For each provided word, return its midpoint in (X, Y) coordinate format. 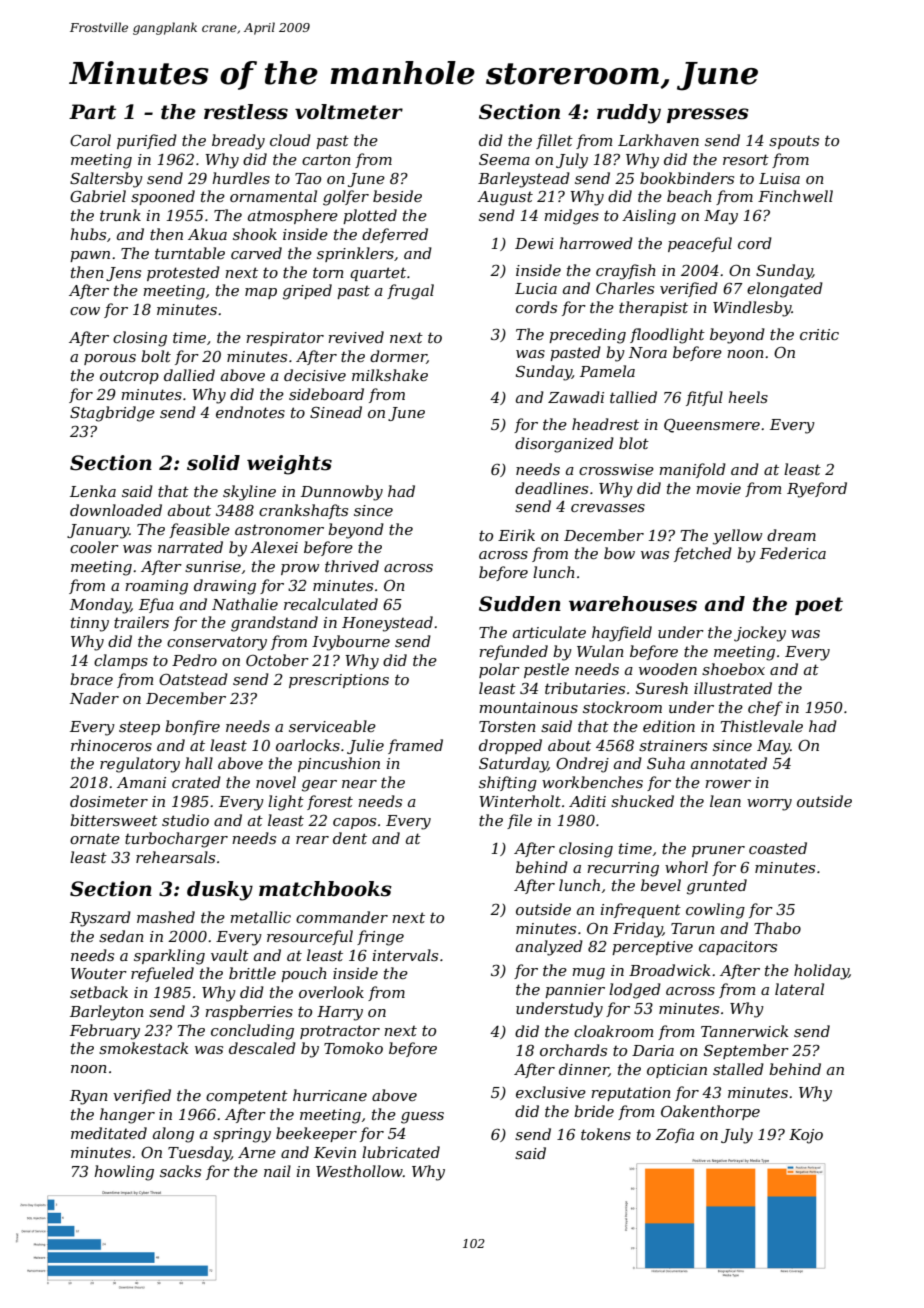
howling (124, 1173)
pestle (546, 670)
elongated (785, 290)
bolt (156, 356)
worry (769, 805)
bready (238, 142)
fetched (703, 554)
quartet (378, 274)
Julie (365, 746)
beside (397, 196)
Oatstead (193, 679)
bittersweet (114, 820)
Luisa (779, 178)
